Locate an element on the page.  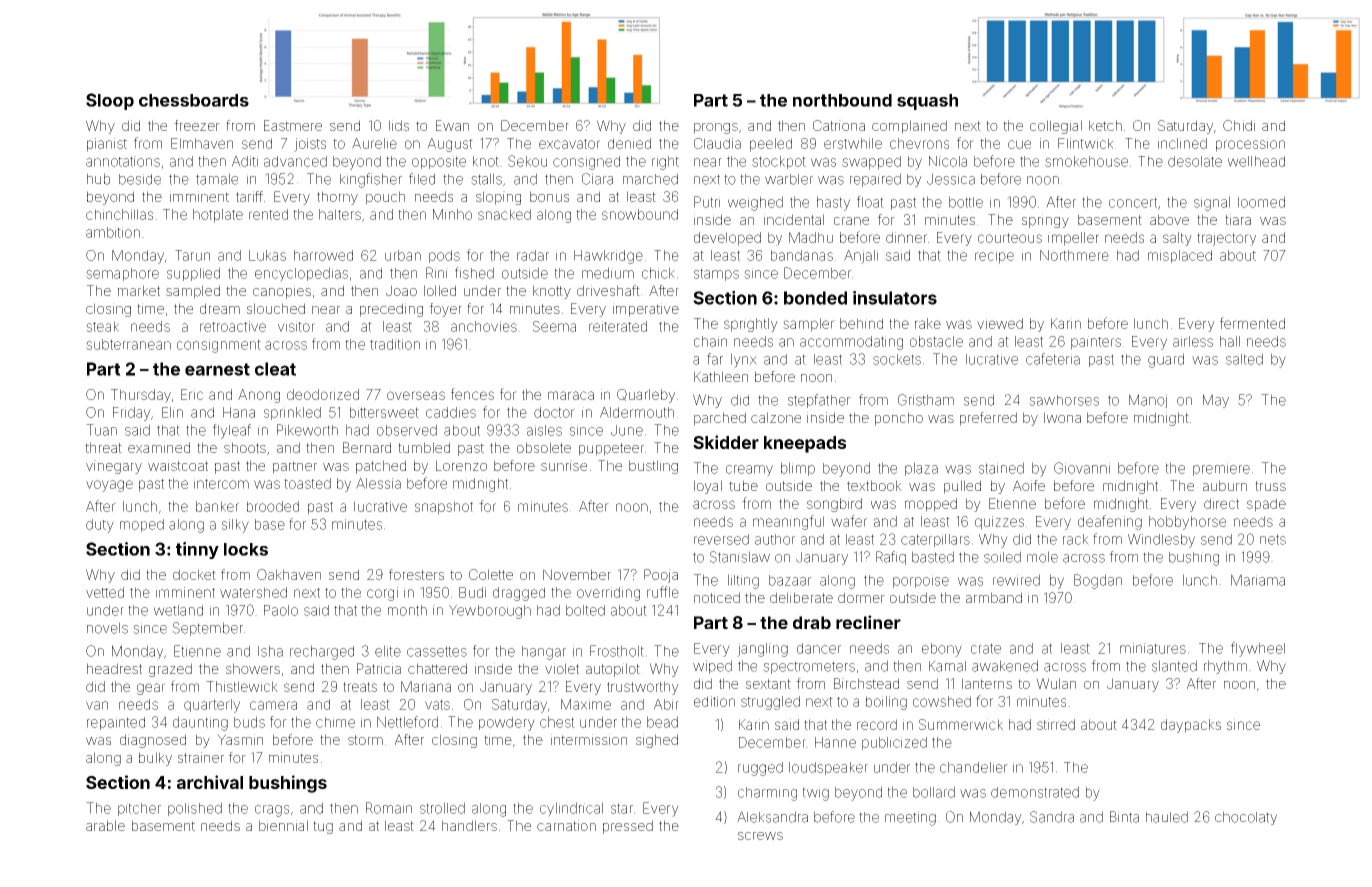
duty is located at coordinates (100, 526).
